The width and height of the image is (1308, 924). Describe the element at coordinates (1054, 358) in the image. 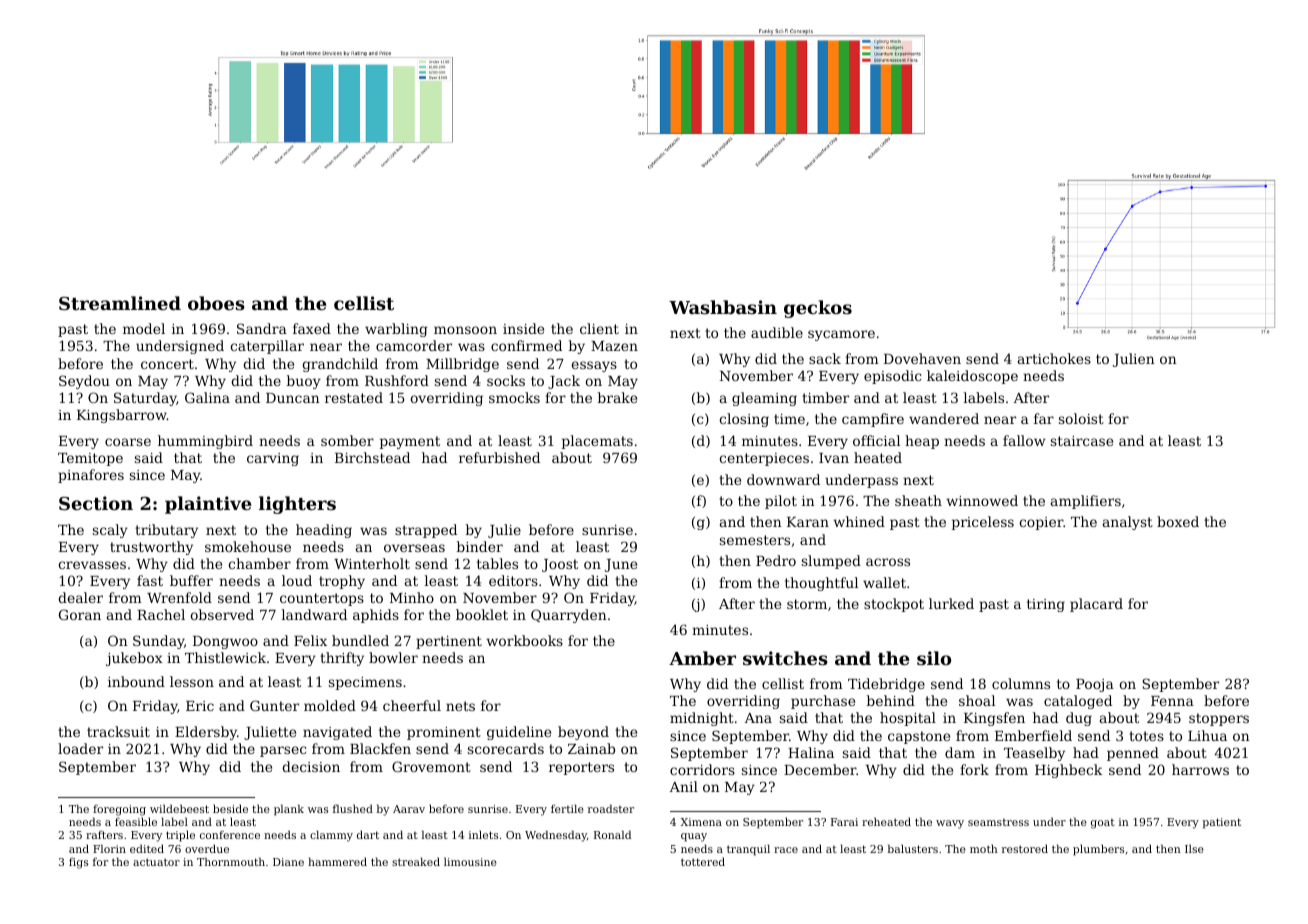

I see `artichokes` at that location.
